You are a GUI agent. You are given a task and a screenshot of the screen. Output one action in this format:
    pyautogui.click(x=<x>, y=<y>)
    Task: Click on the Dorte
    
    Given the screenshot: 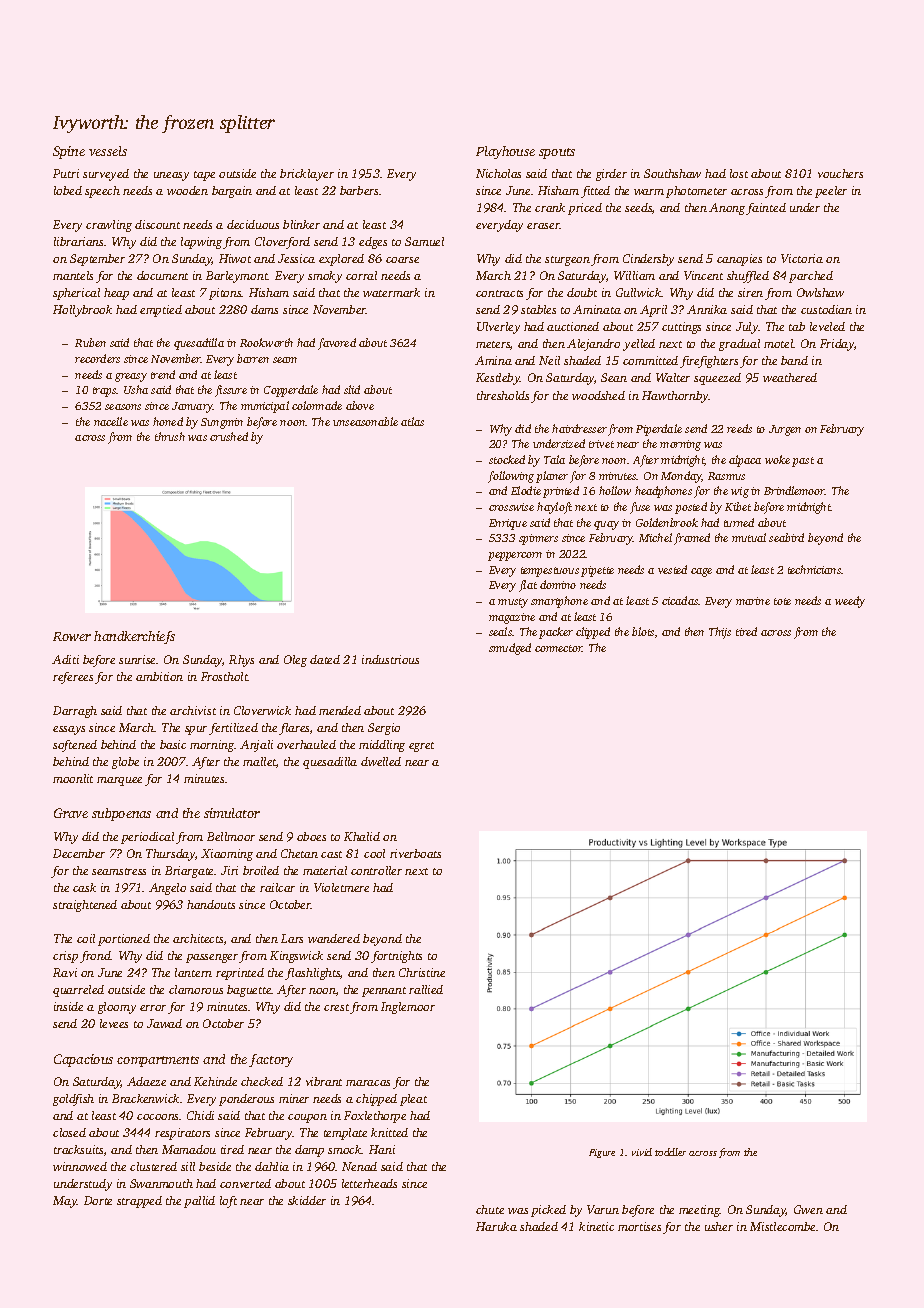 What is the action you would take?
    pyautogui.click(x=98, y=1200)
